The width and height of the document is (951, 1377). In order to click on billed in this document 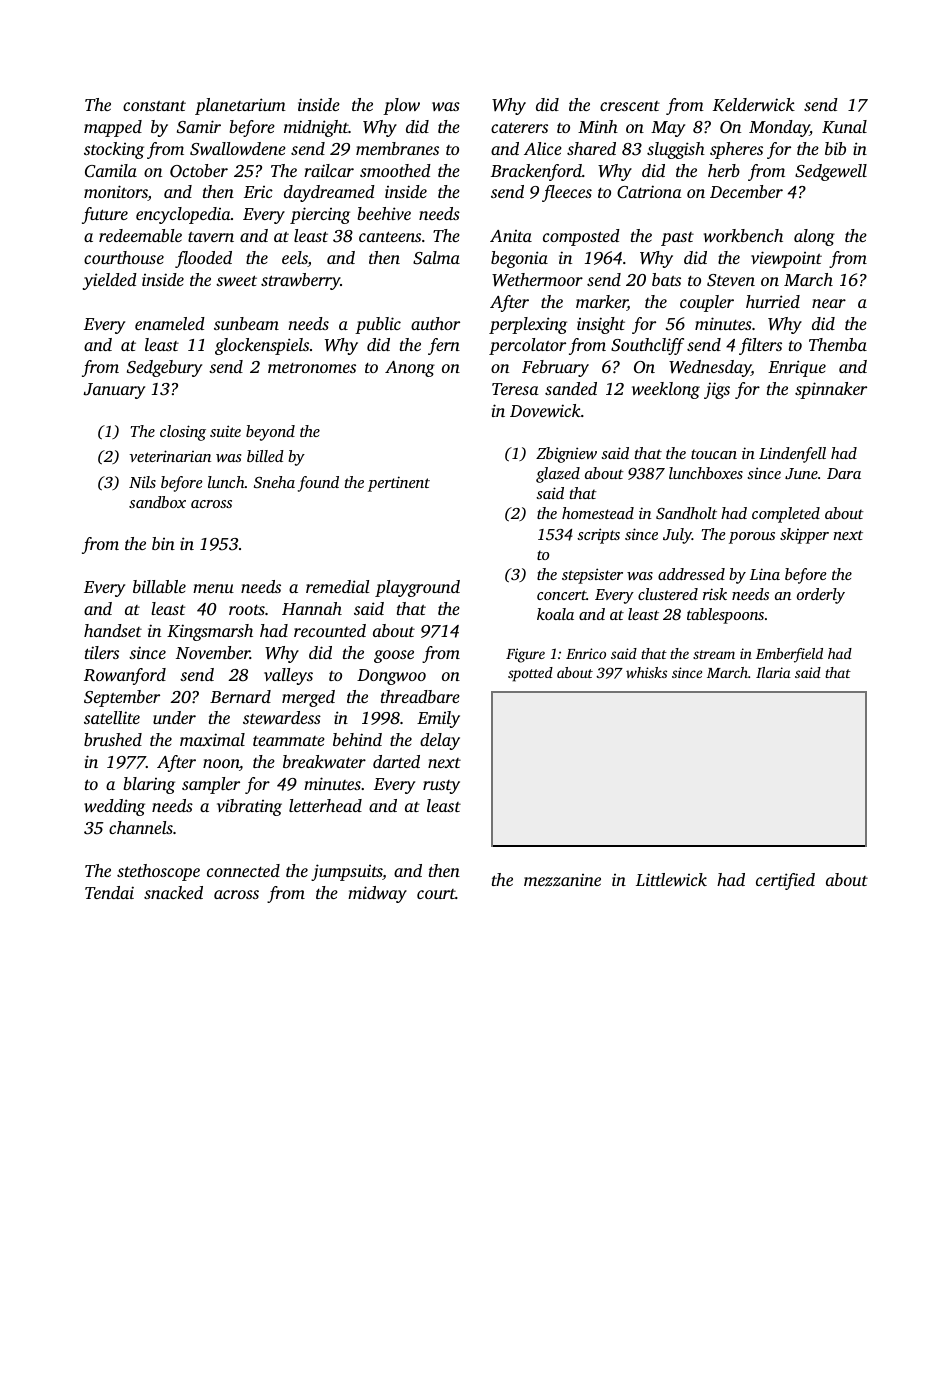, I will do `click(265, 456)`.
